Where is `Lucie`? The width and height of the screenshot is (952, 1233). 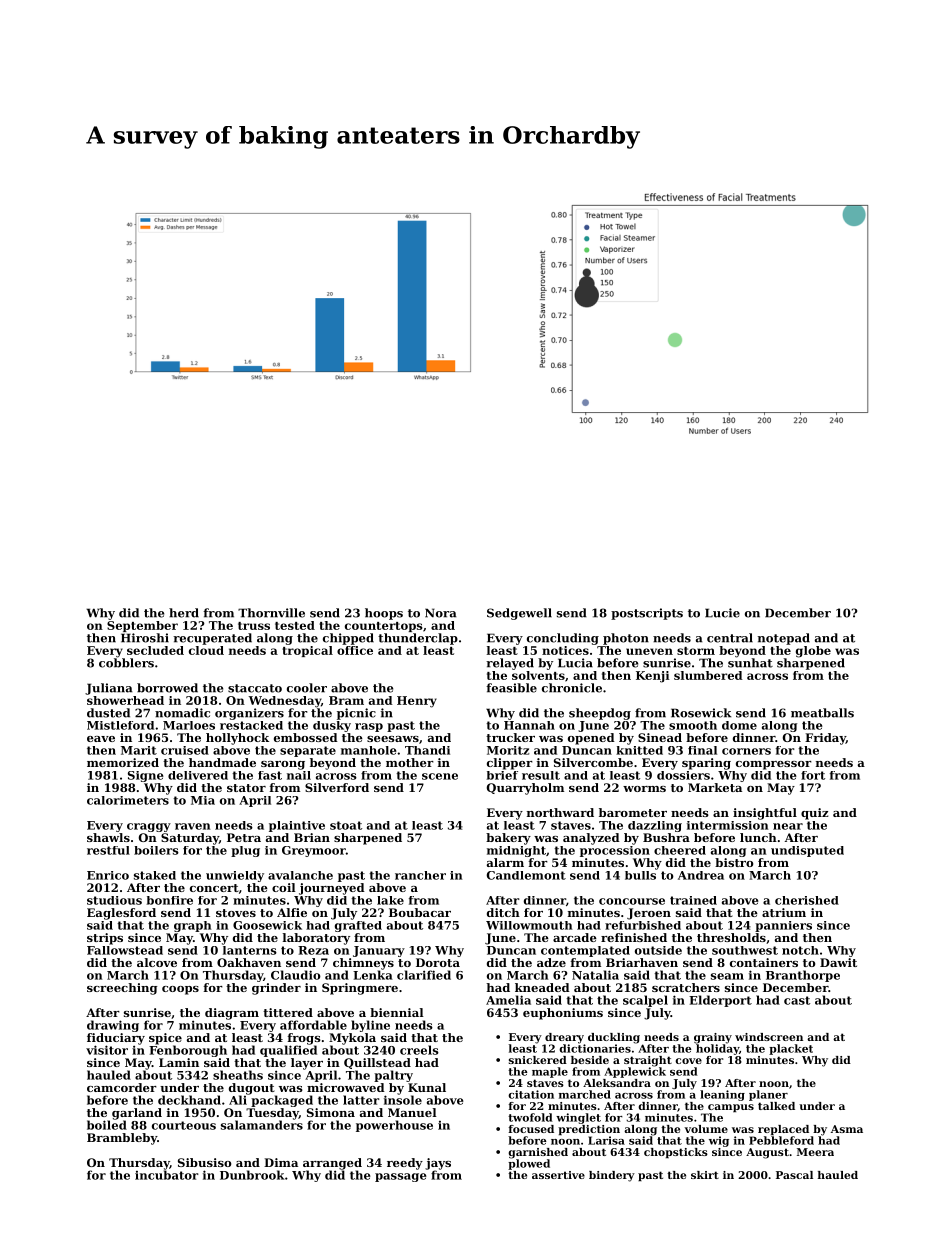 Lucie is located at coordinates (722, 613).
